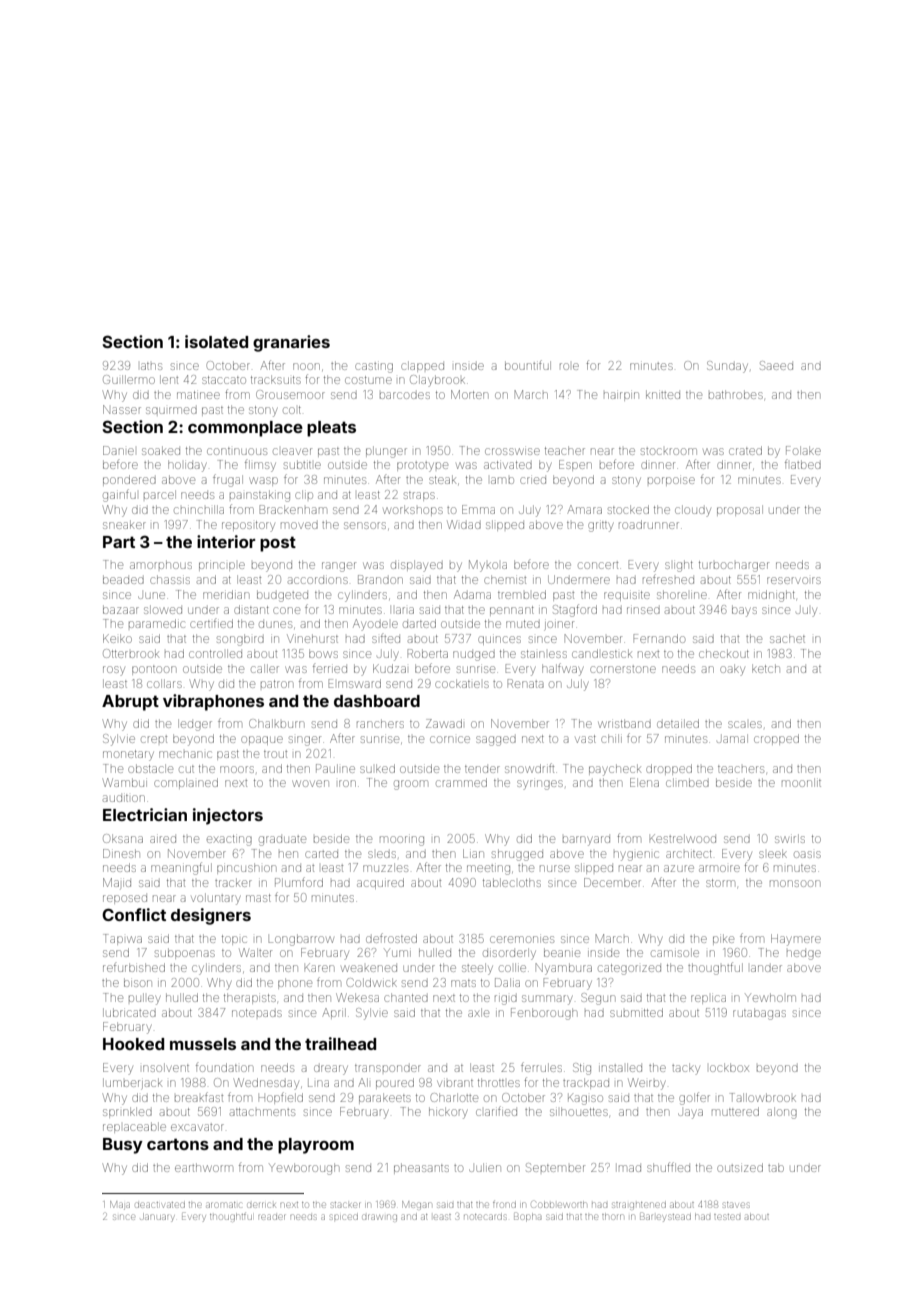 This screenshot has width=924, height=1308. What do you see at coordinates (379, 1218) in the screenshot?
I see `drawing` at bounding box center [379, 1218].
